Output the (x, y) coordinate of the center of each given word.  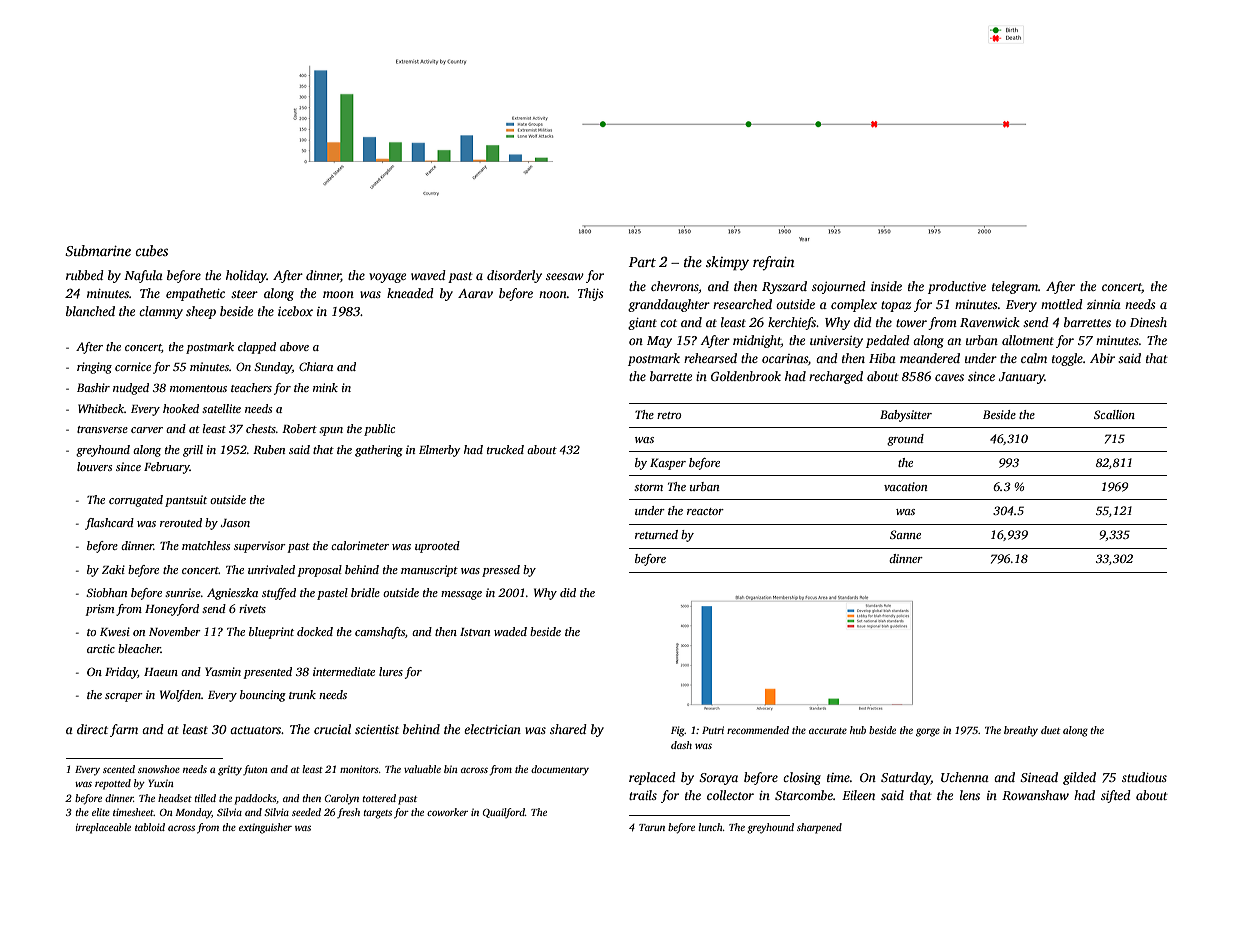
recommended (758, 730)
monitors (359, 769)
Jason (235, 523)
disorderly (514, 276)
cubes (151, 250)
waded (510, 631)
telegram (1015, 287)
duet (1050, 730)
